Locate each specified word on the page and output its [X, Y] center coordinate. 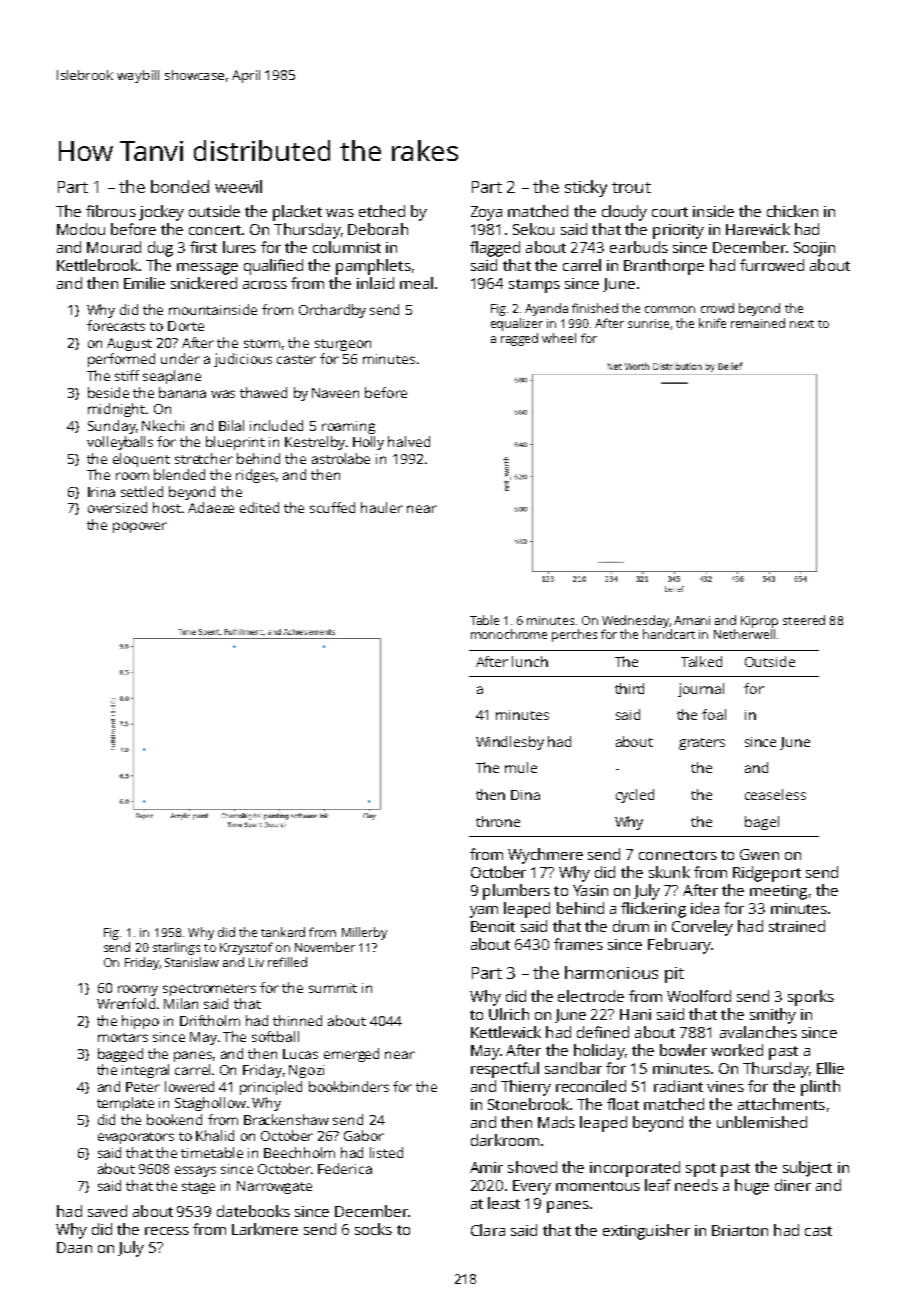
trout [631, 187]
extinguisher [646, 1232]
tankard [283, 932]
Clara [488, 1230]
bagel [762, 823]
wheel [559, 338]
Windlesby [510, 743]
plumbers [516, 892]
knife [712, 323]
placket [297, 213]
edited [259, 507]
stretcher [204, 458]
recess [167, 1231]
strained [797, 926]
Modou [81, 229]
